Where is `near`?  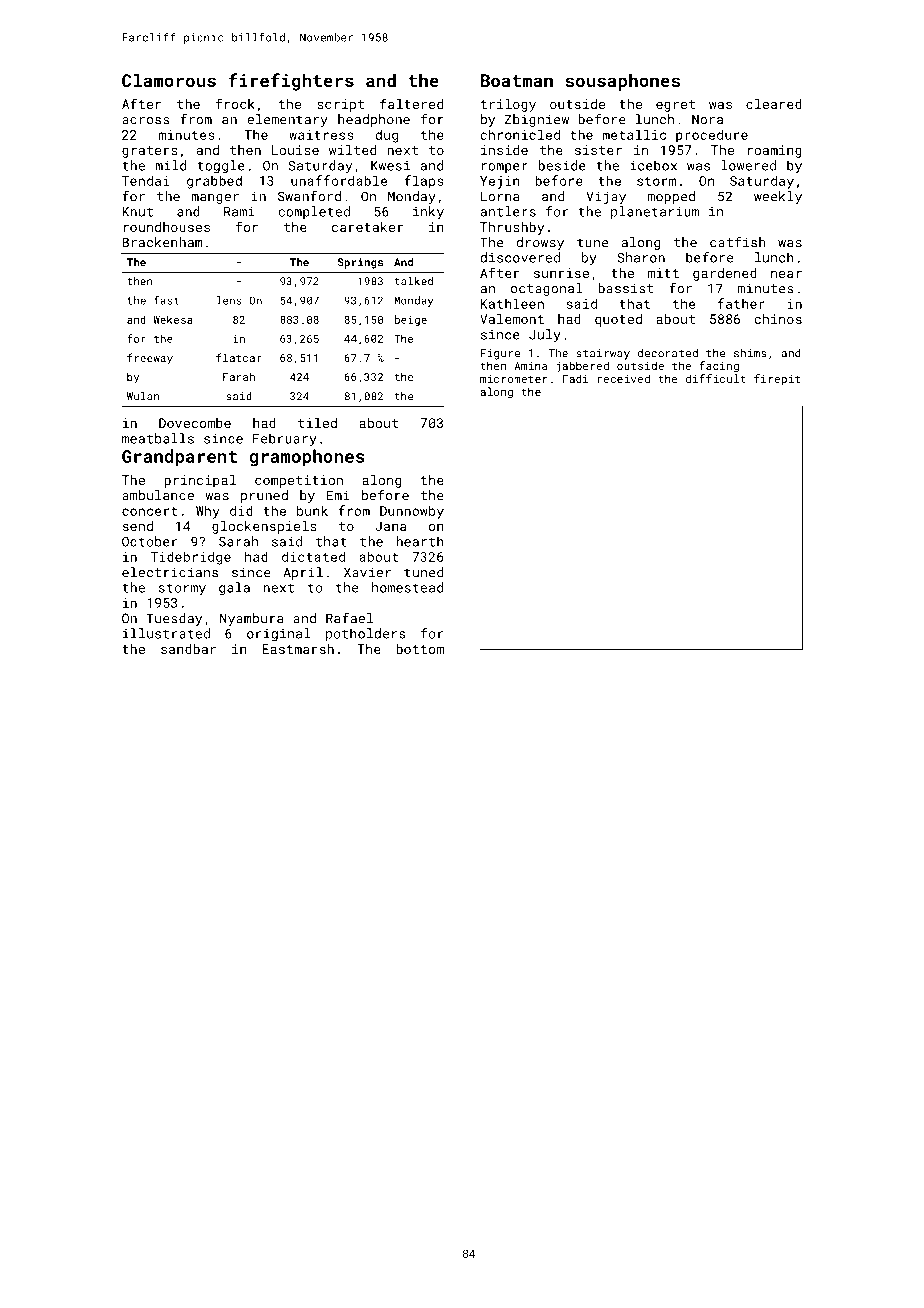 near is located at coordinates (786, 274).
